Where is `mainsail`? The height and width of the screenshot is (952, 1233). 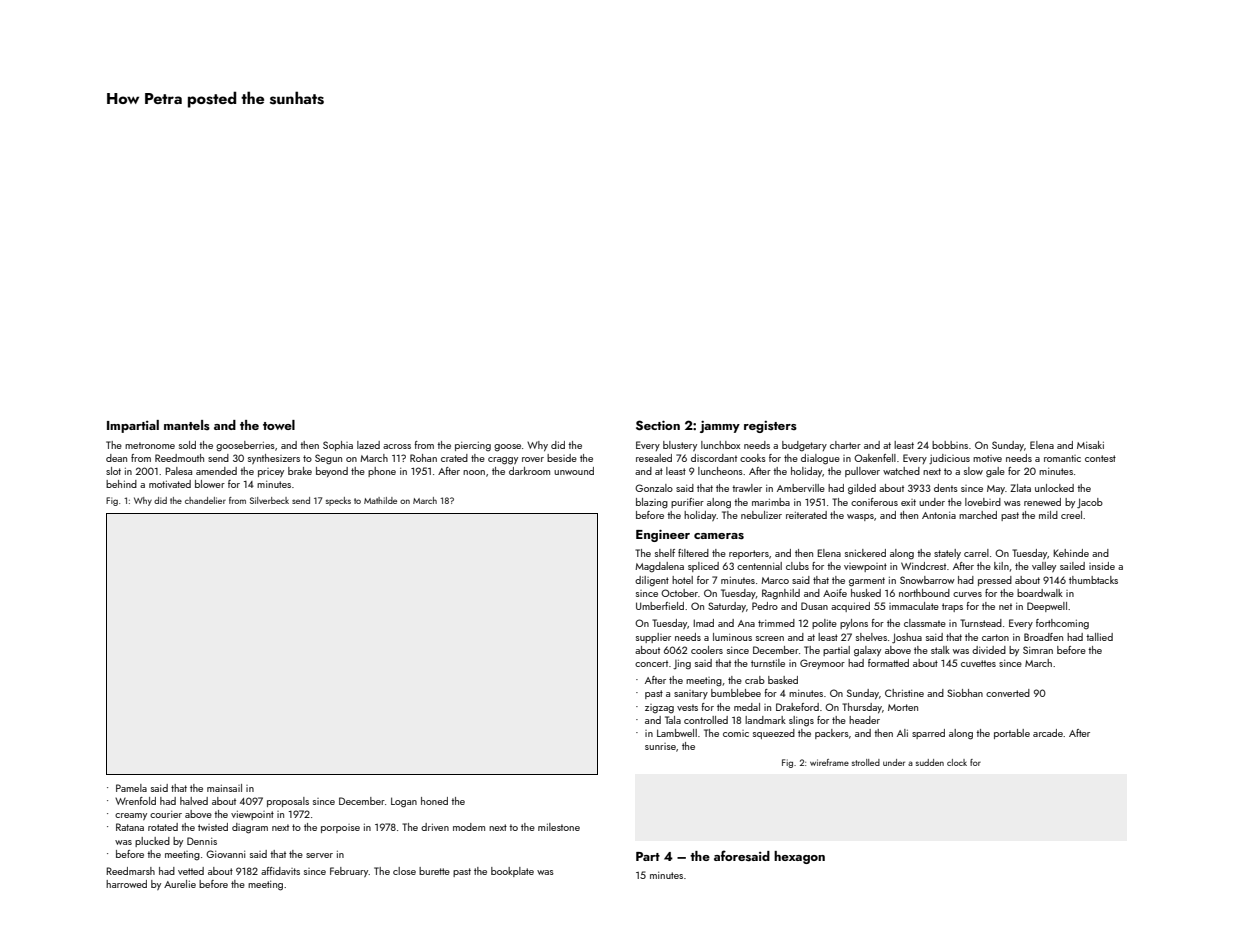
mainsail is located at coordinates (224, 788).
